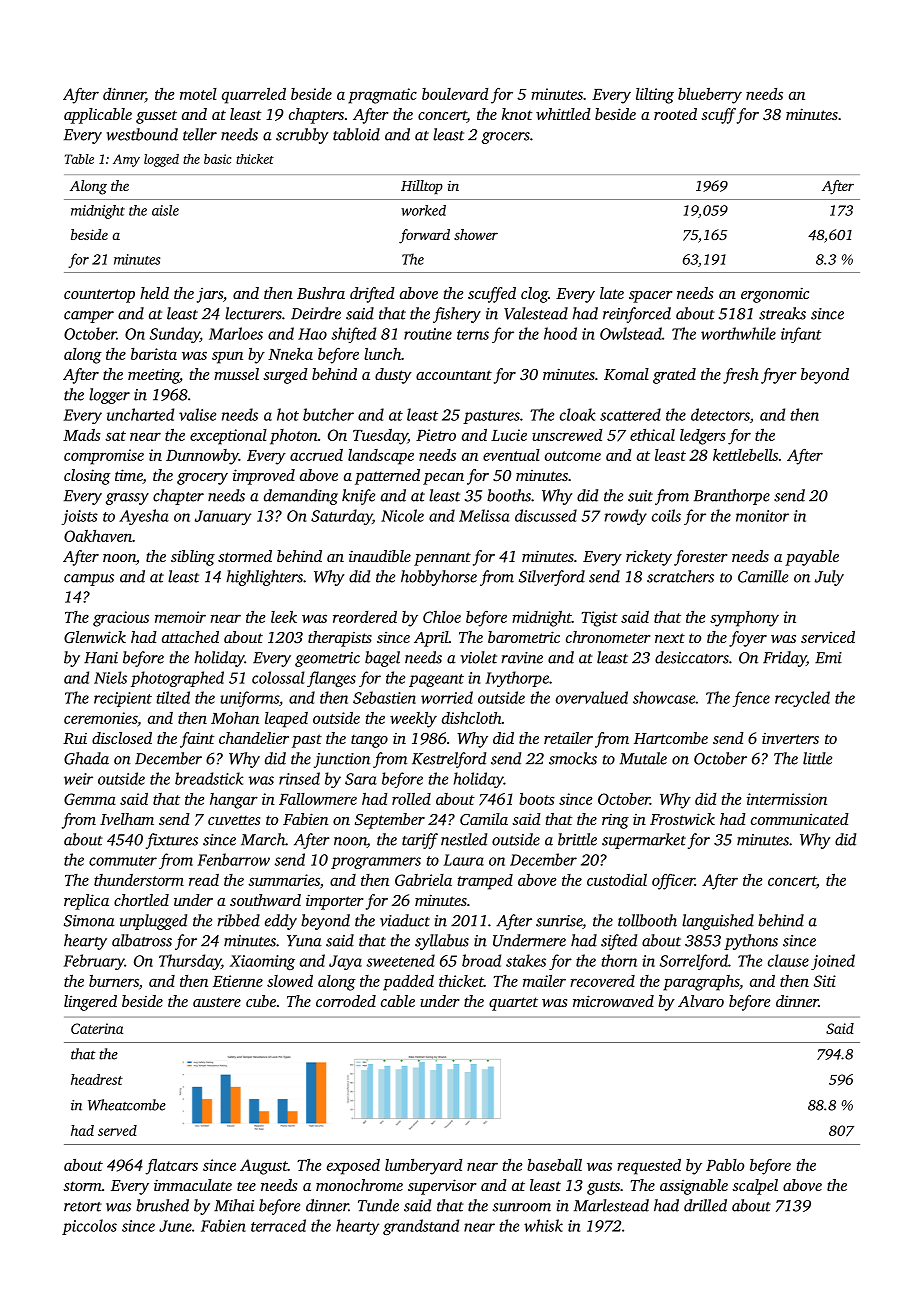 Image resolution: width=924 pixels, height=1308 pixels. What do you see at coordinates (559, 921) in the screenshot?
I see `sunrise` at bounding box center [559, 921].
